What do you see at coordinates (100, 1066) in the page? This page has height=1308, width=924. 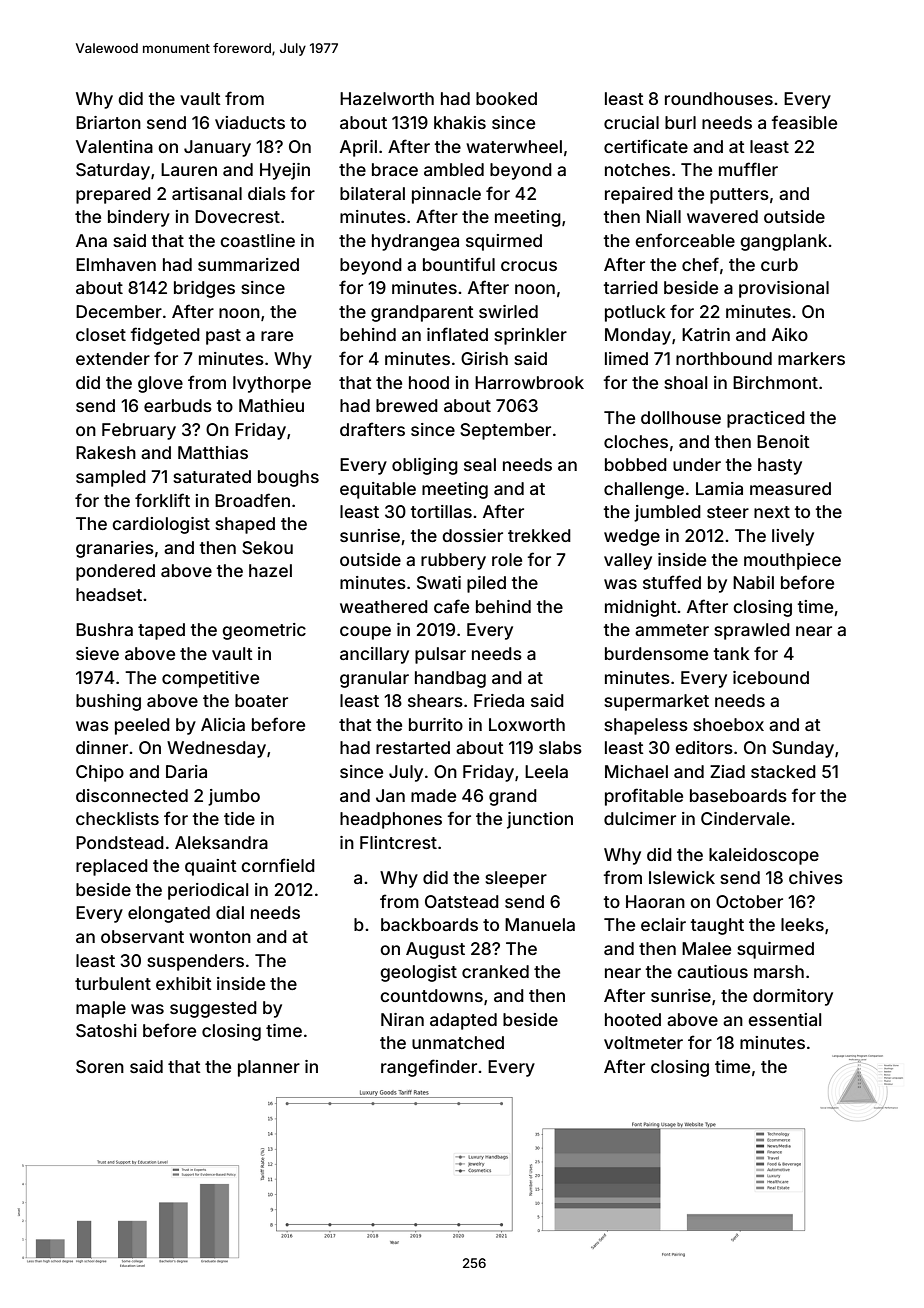 I see `Soren` at bounding box center [100, 1066].
